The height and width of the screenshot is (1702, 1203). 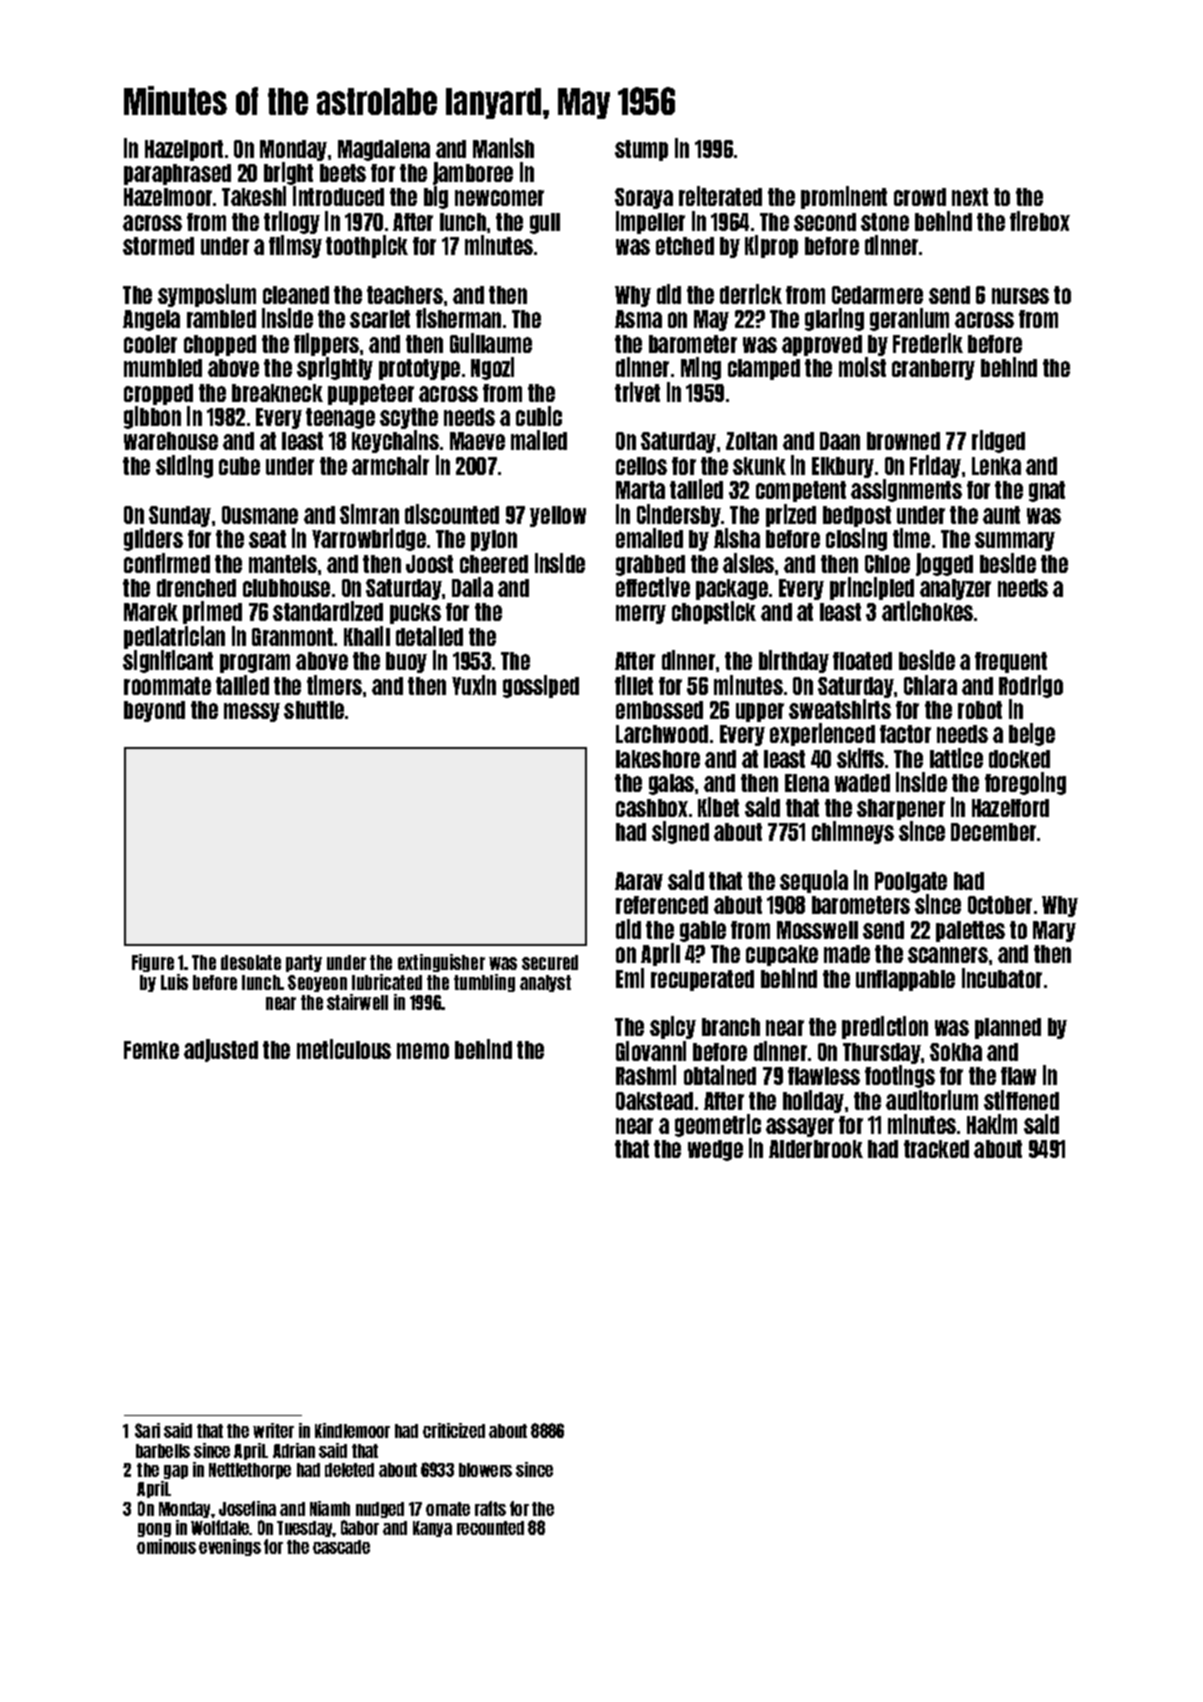 I want to click on Sari, so click(x=147, y=1430).
